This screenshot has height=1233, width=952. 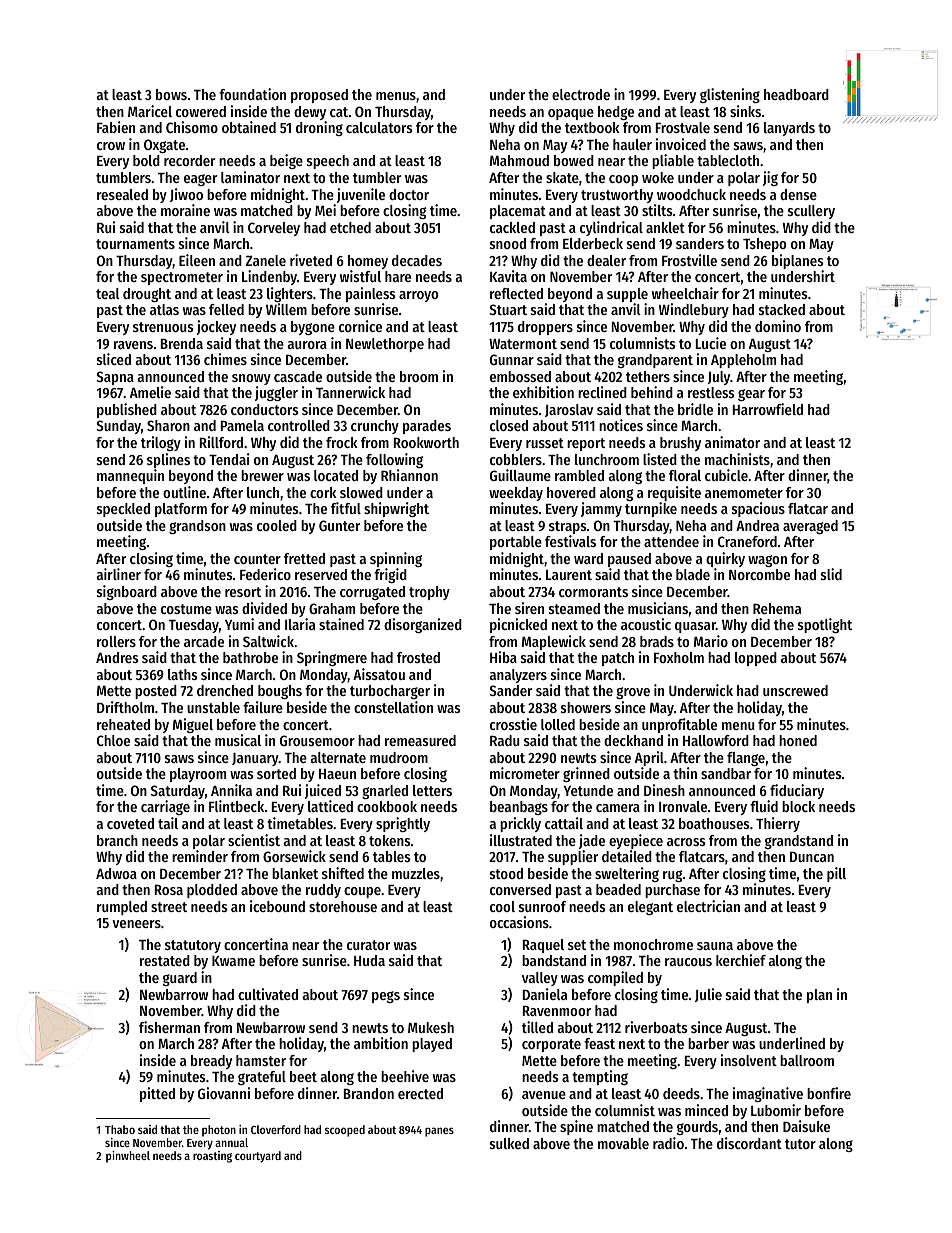 I want to click on boathouses, so click(x=714, y=823).
